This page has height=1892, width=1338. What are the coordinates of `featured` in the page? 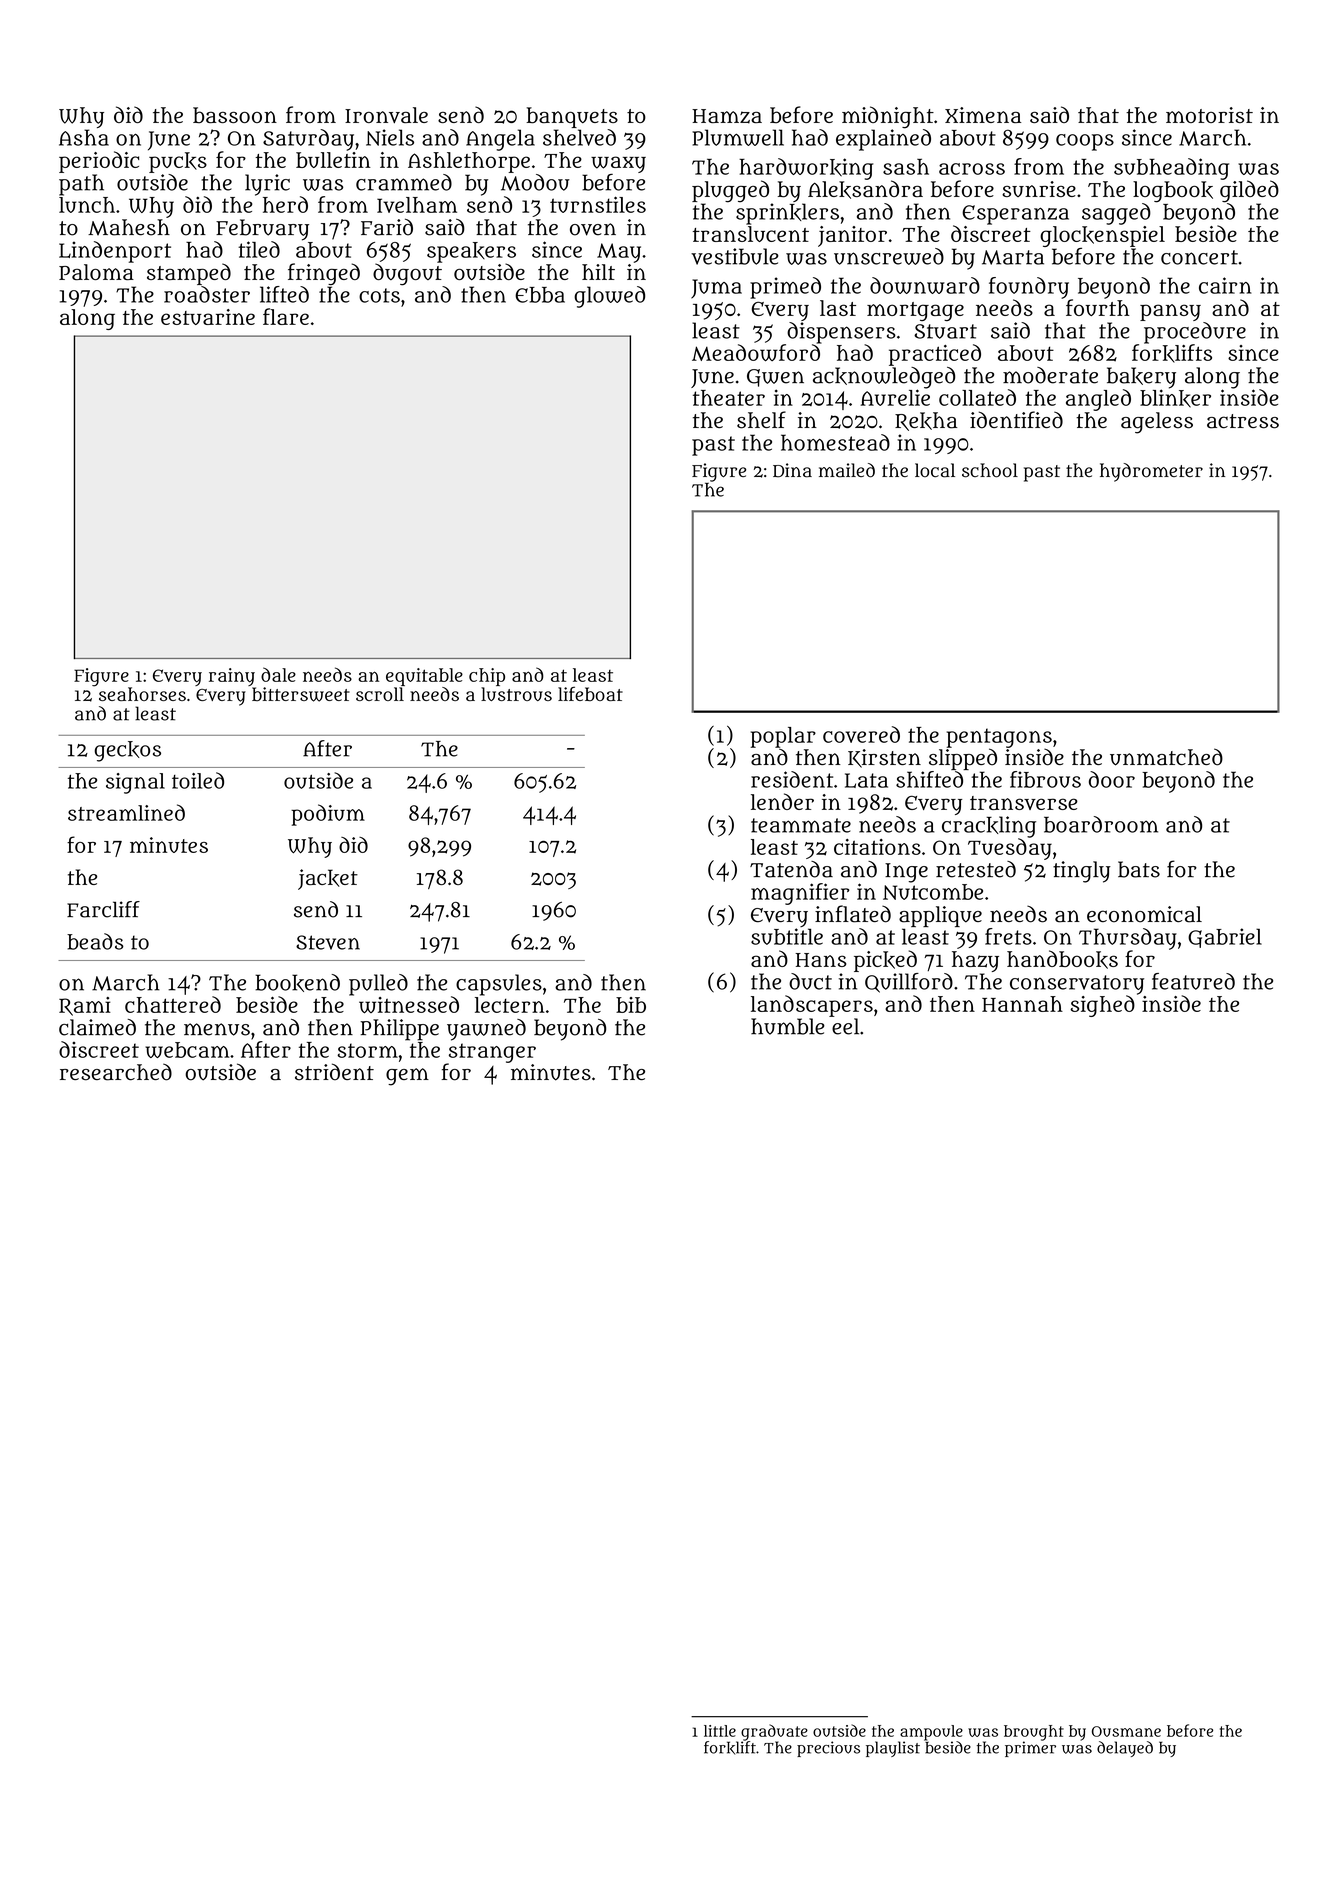 It's located at (1193, 981).
